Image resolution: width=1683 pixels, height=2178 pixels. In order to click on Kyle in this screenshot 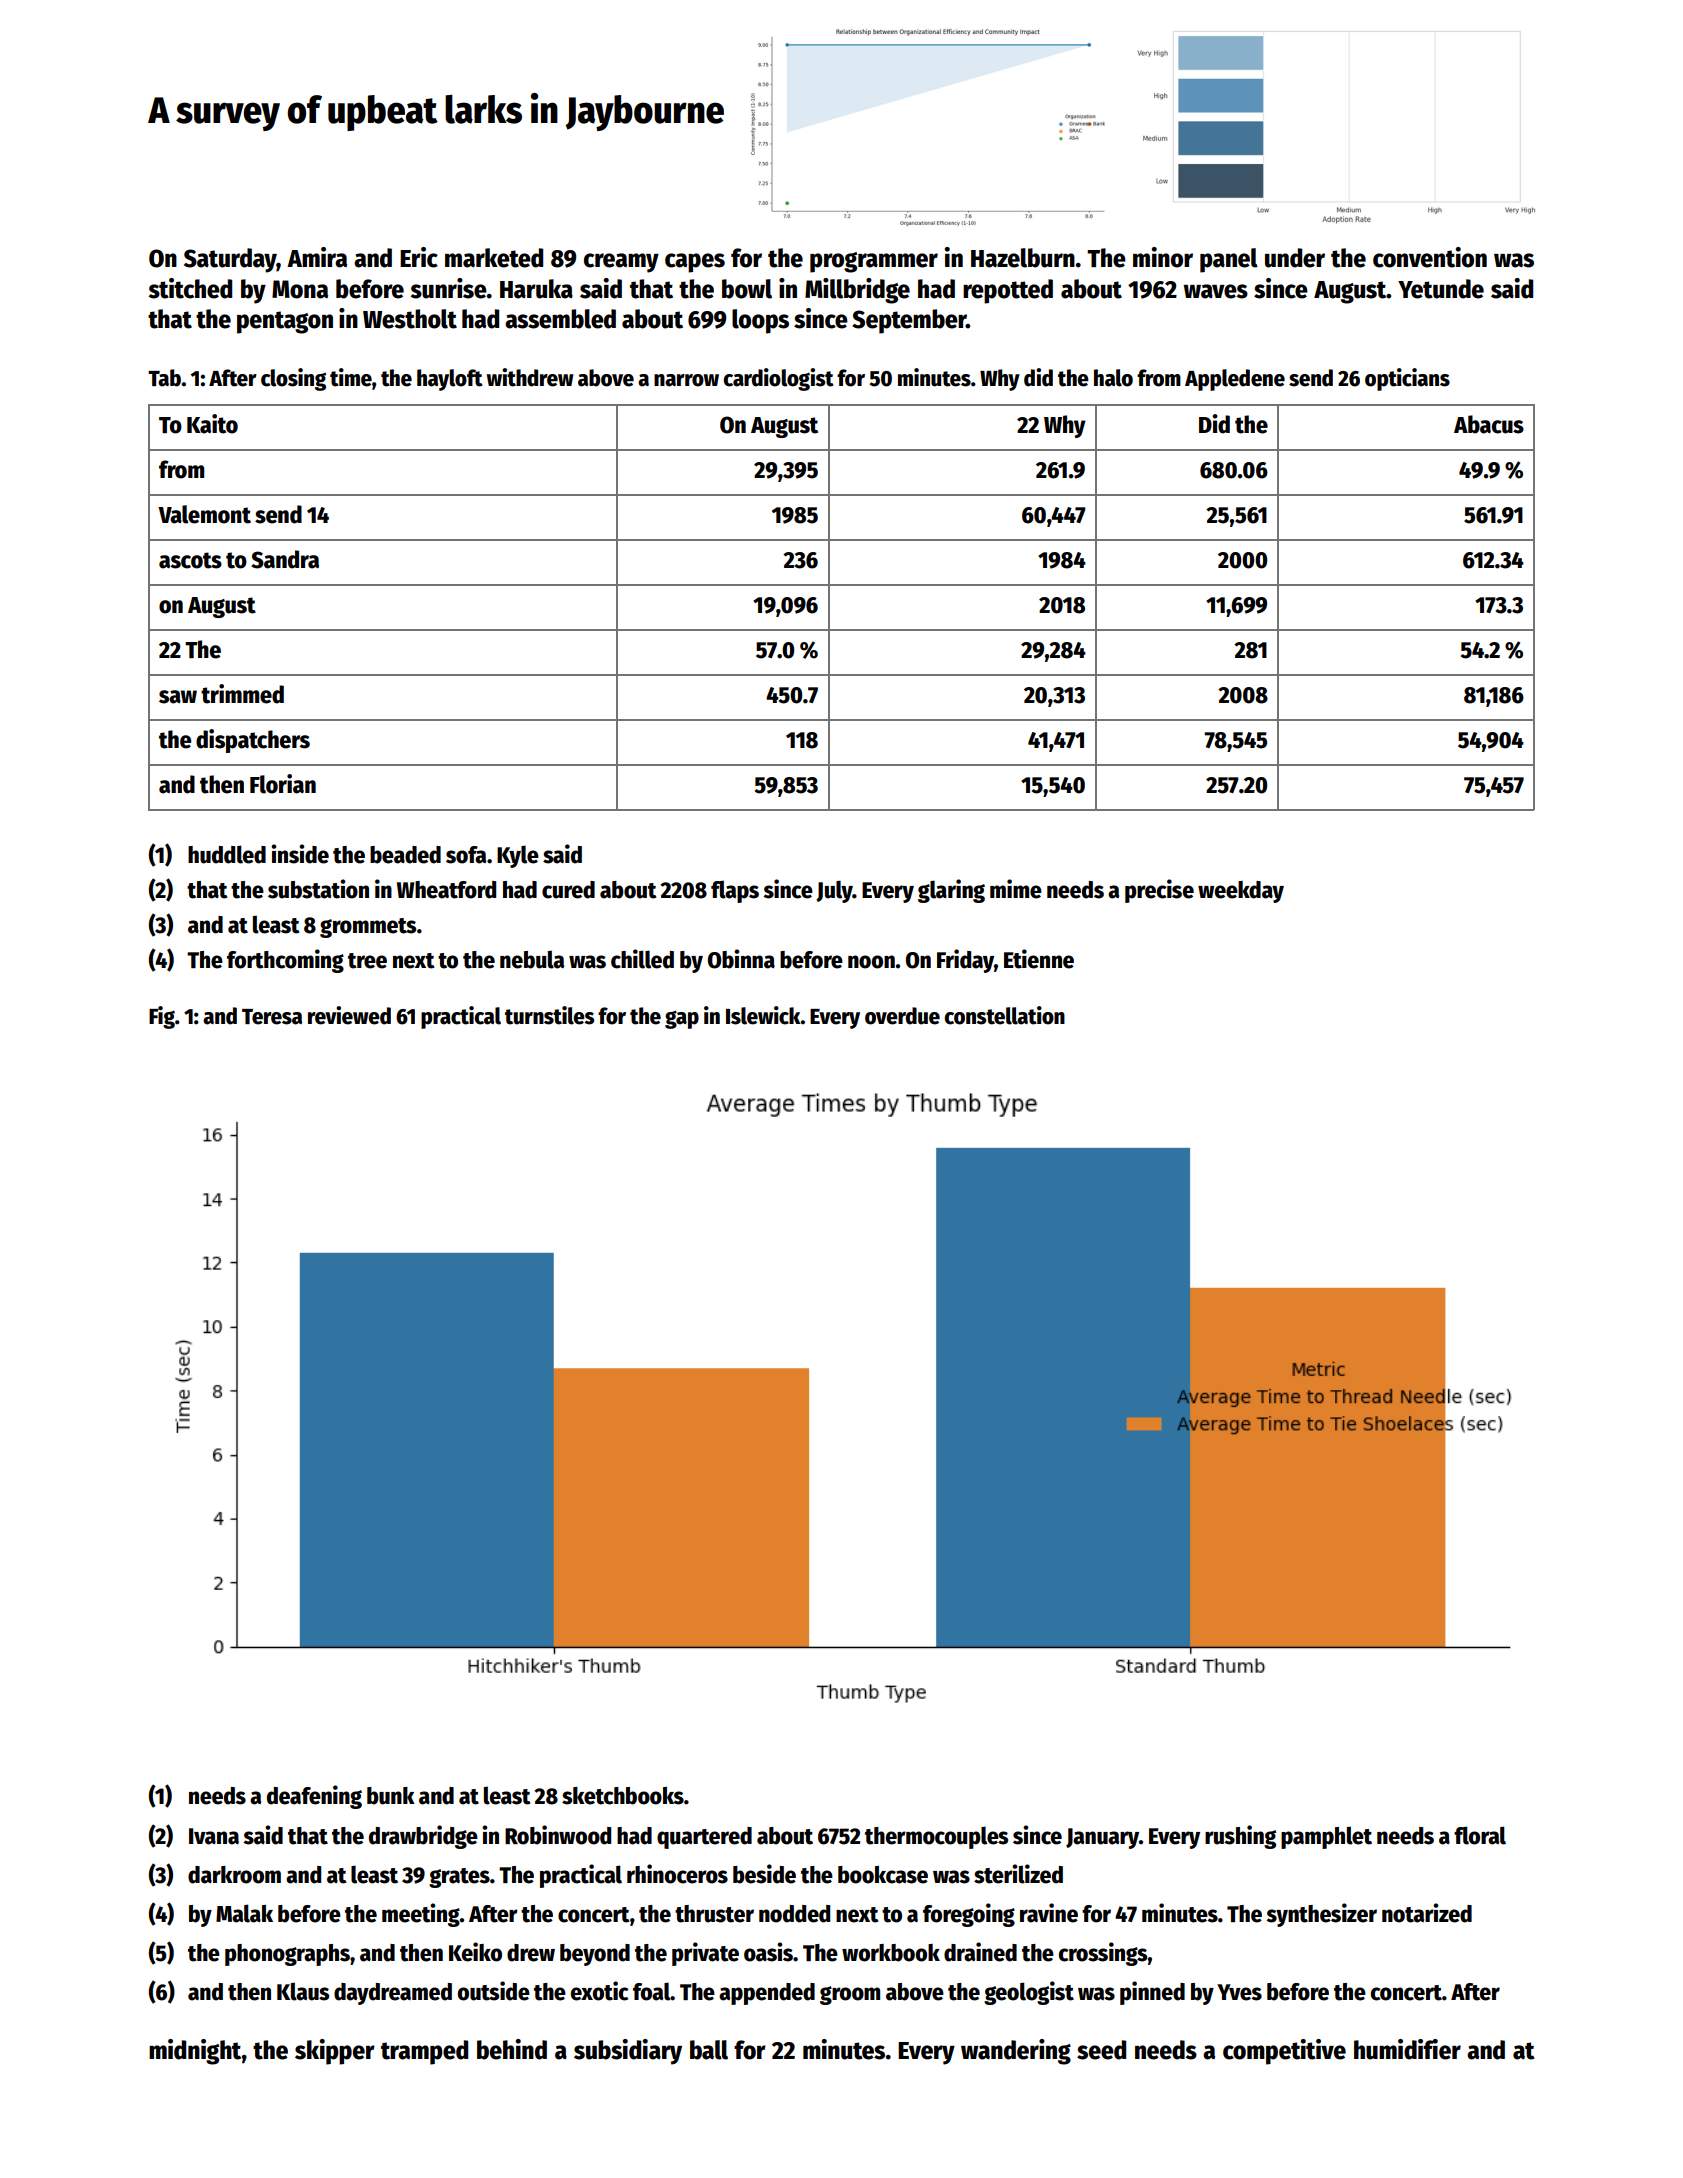, I will do `click(518, 856)`.
